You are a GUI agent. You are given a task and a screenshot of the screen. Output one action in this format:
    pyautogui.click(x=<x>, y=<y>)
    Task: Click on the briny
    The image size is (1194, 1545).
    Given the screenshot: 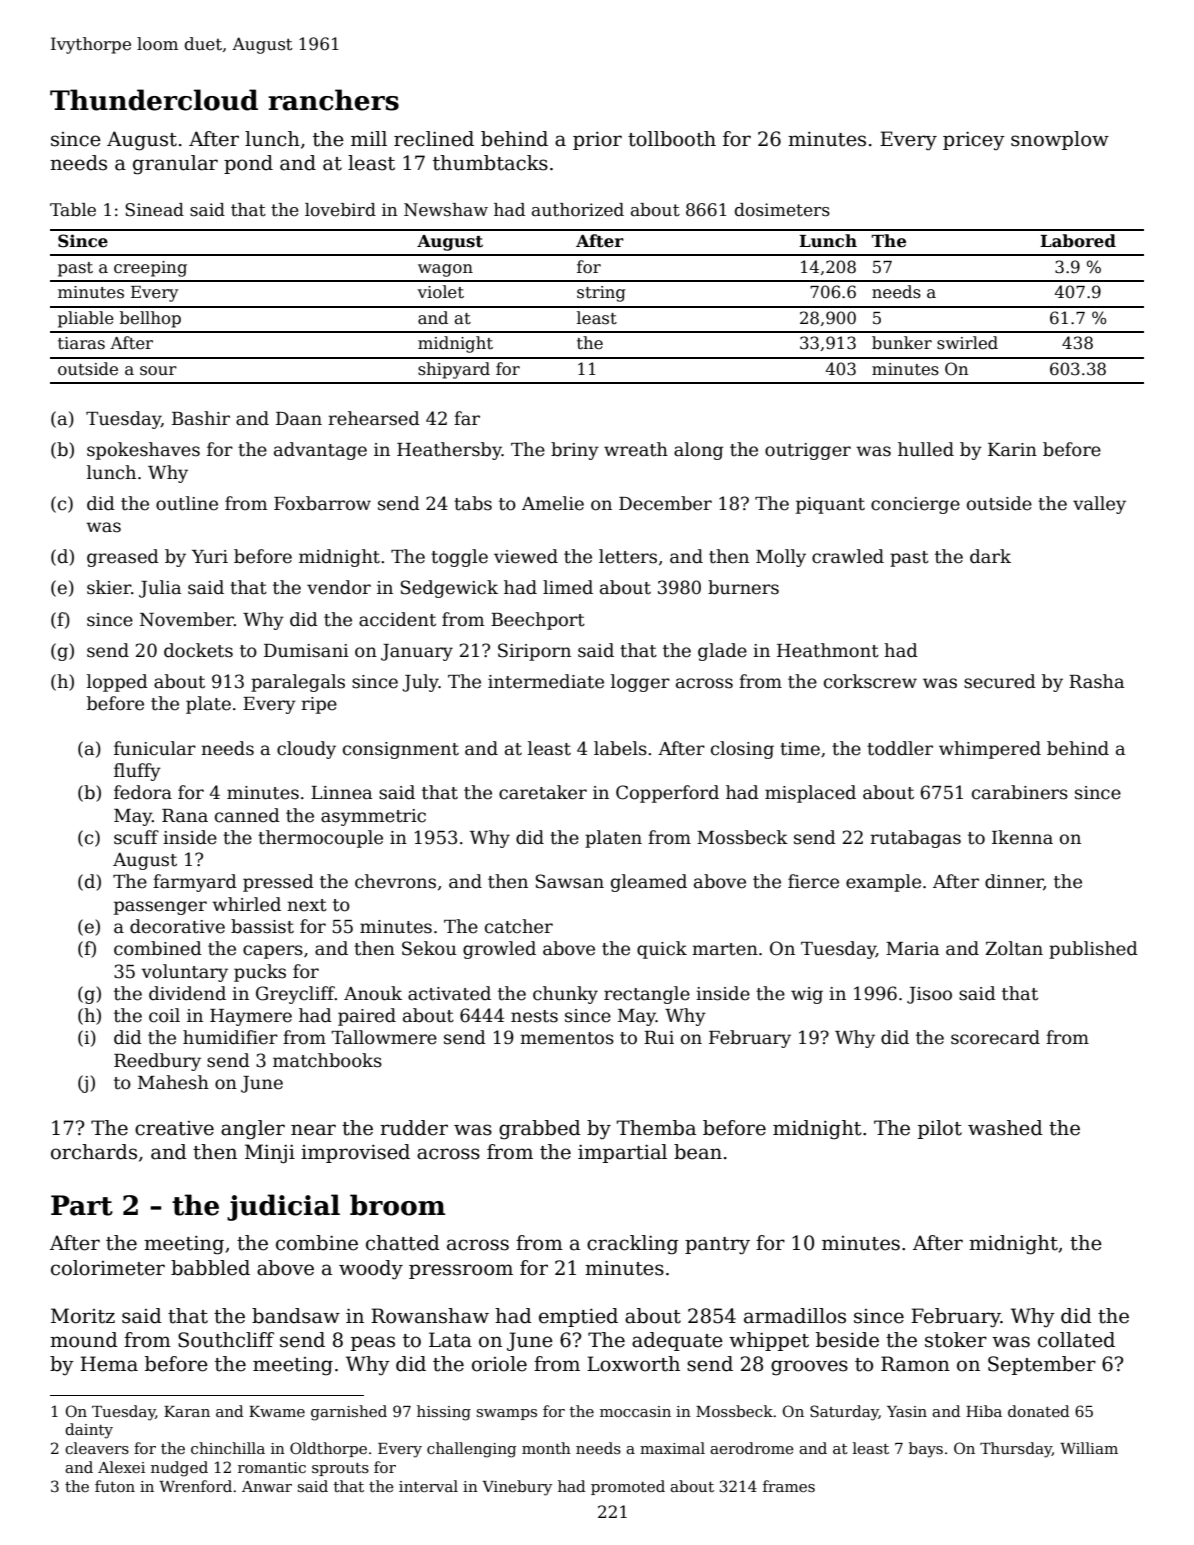 What is the action you would take?
    pyautogui.click(x=575, y=451)
